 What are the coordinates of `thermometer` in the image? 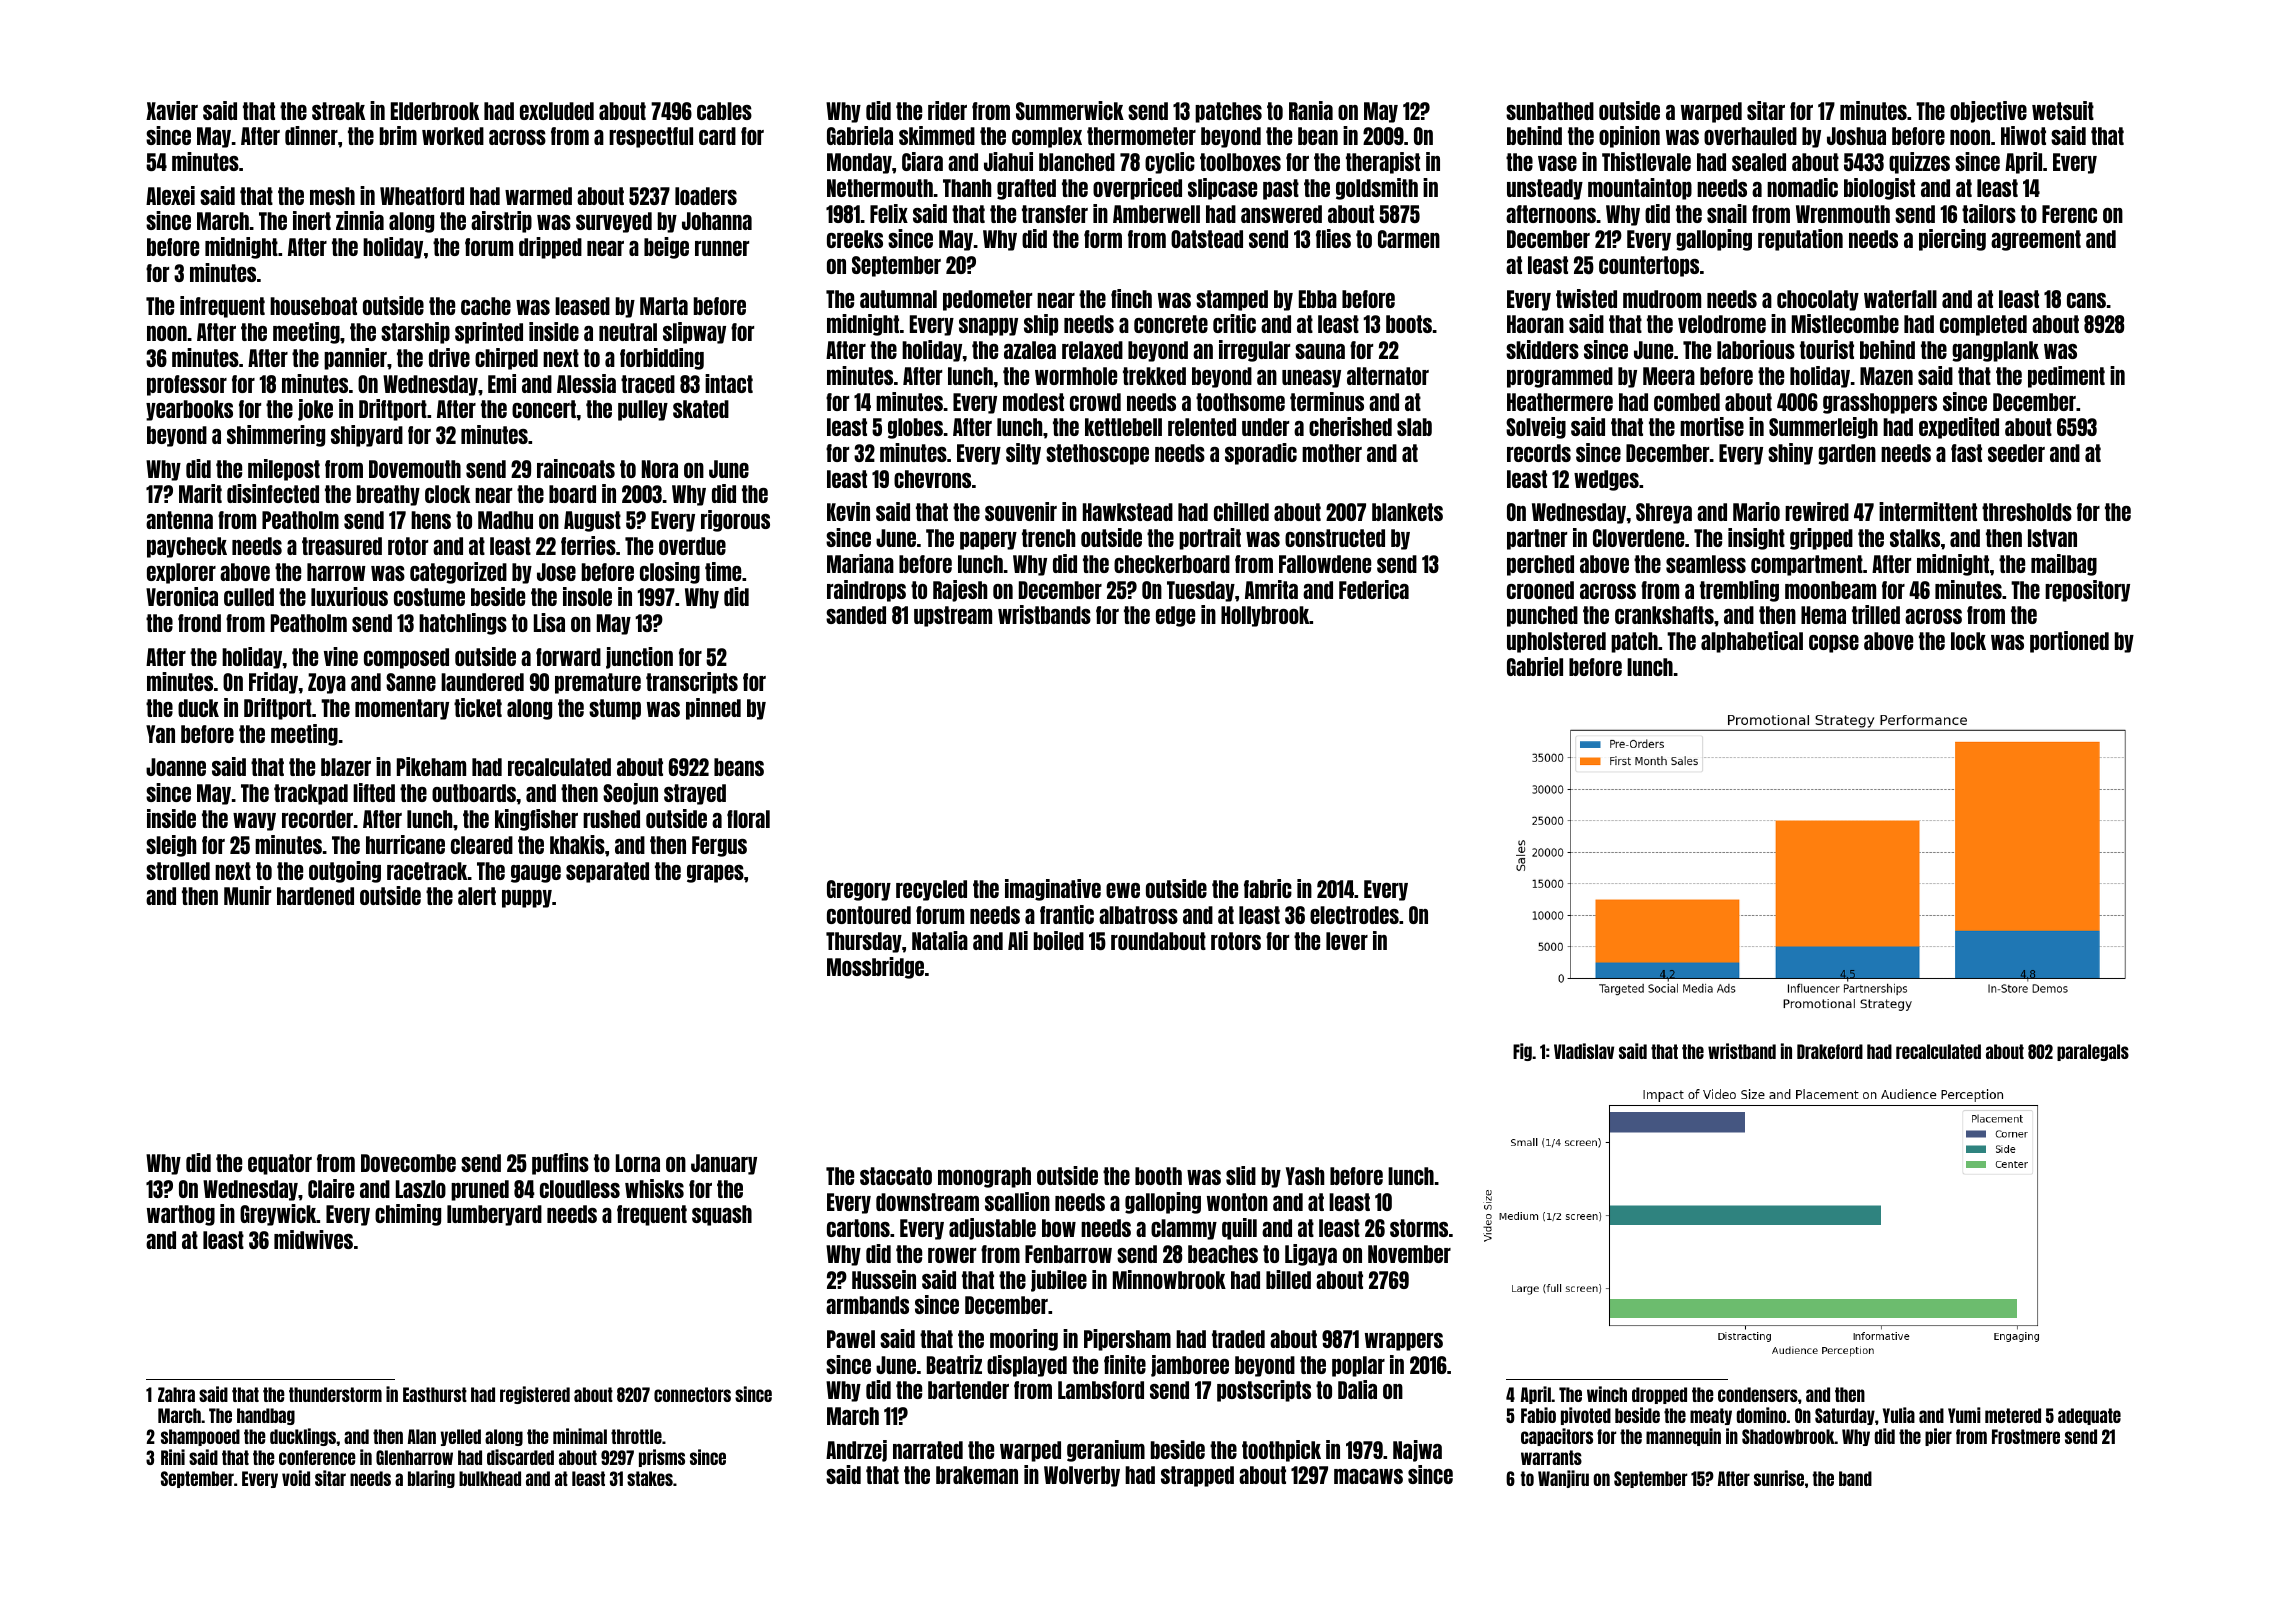 It's located at (1141, 136).
